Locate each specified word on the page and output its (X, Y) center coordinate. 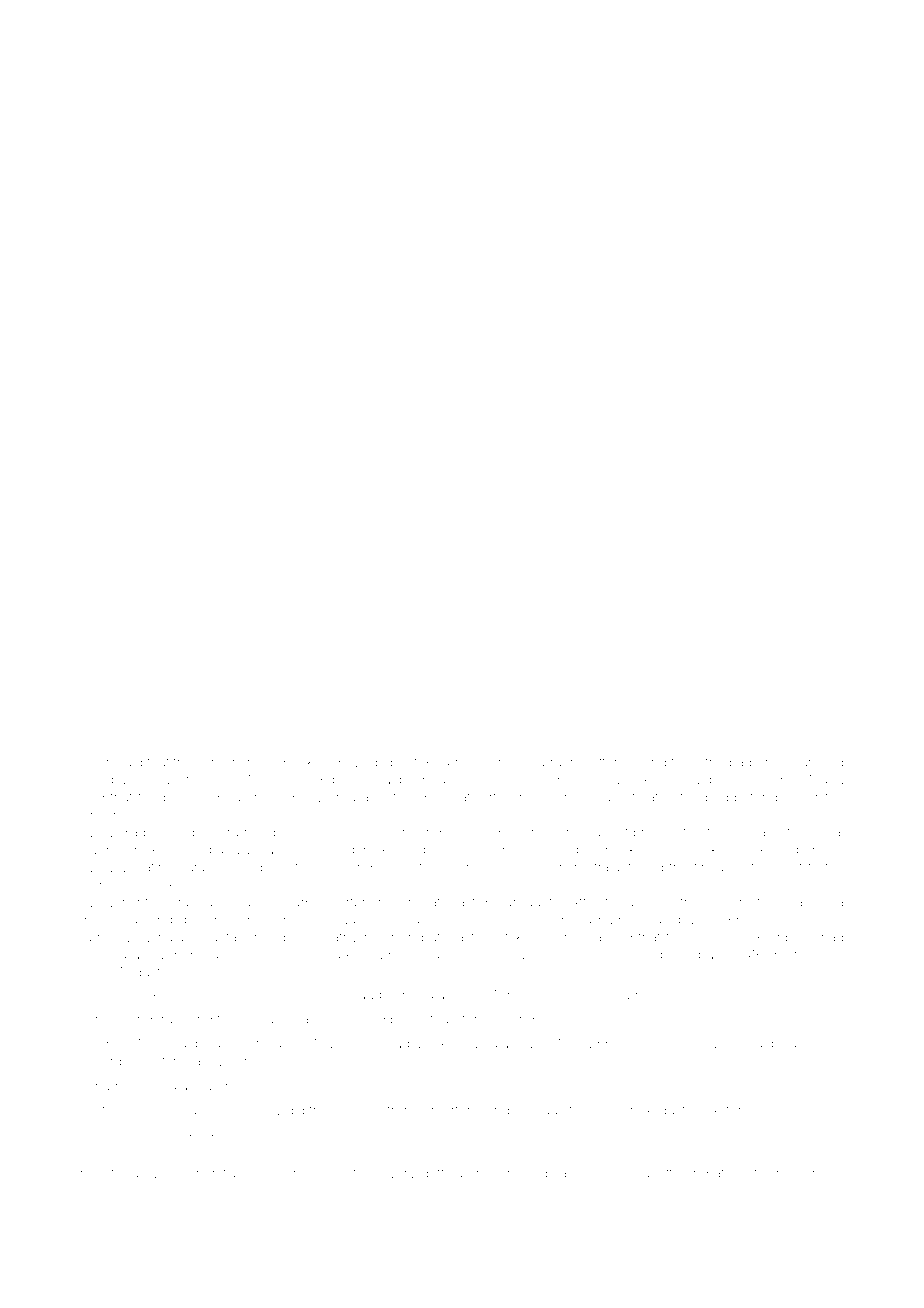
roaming (636, 997)
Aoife (425, 1018)
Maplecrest (348, 1044)
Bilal (831, 832)
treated (653, 797)
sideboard (208, 832)
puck (178, 798)
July (674, 1045)
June (564, 798)
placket (208, 996)
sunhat (607, 832)
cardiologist (130, 1062)
